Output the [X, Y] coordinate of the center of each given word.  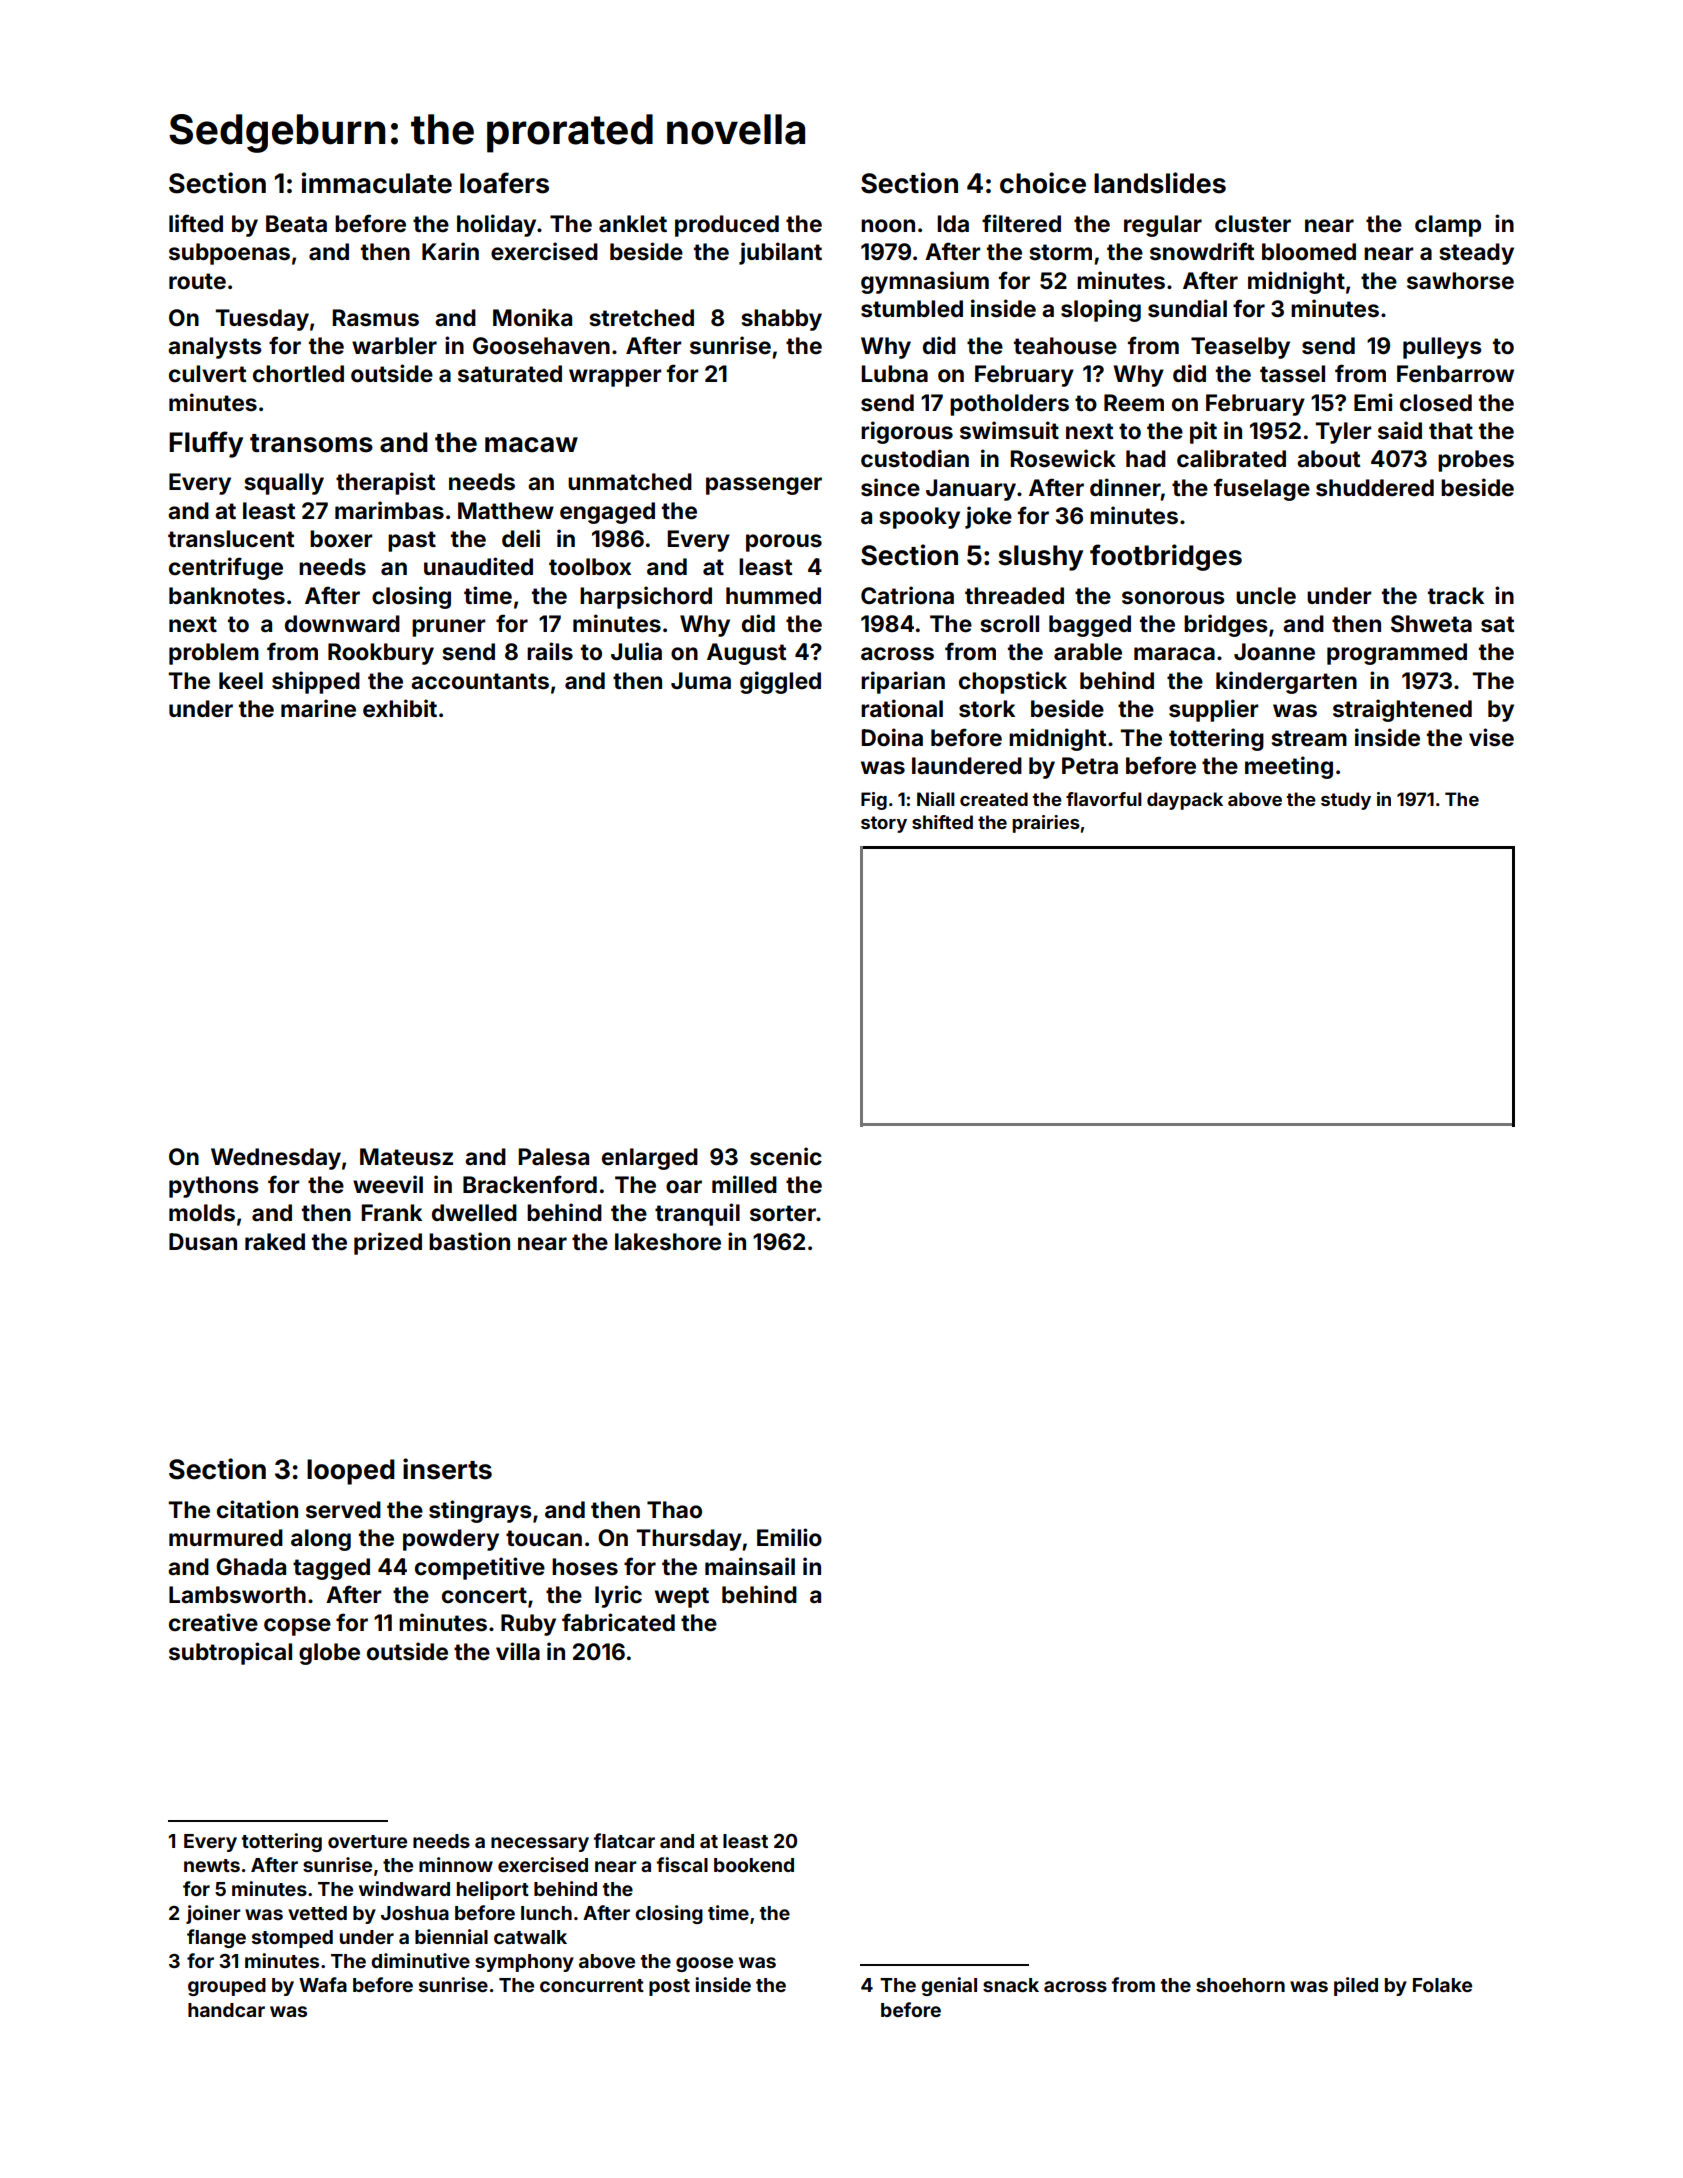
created [994, 799]
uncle [1266, 596]
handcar [226, 2010]
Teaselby [1240, 348]
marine [318, 708]
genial [949, 1986]
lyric [618, 1596]
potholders [1009, 405]
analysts [215, 348]
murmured [226, 1538]
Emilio [789, 1537]
